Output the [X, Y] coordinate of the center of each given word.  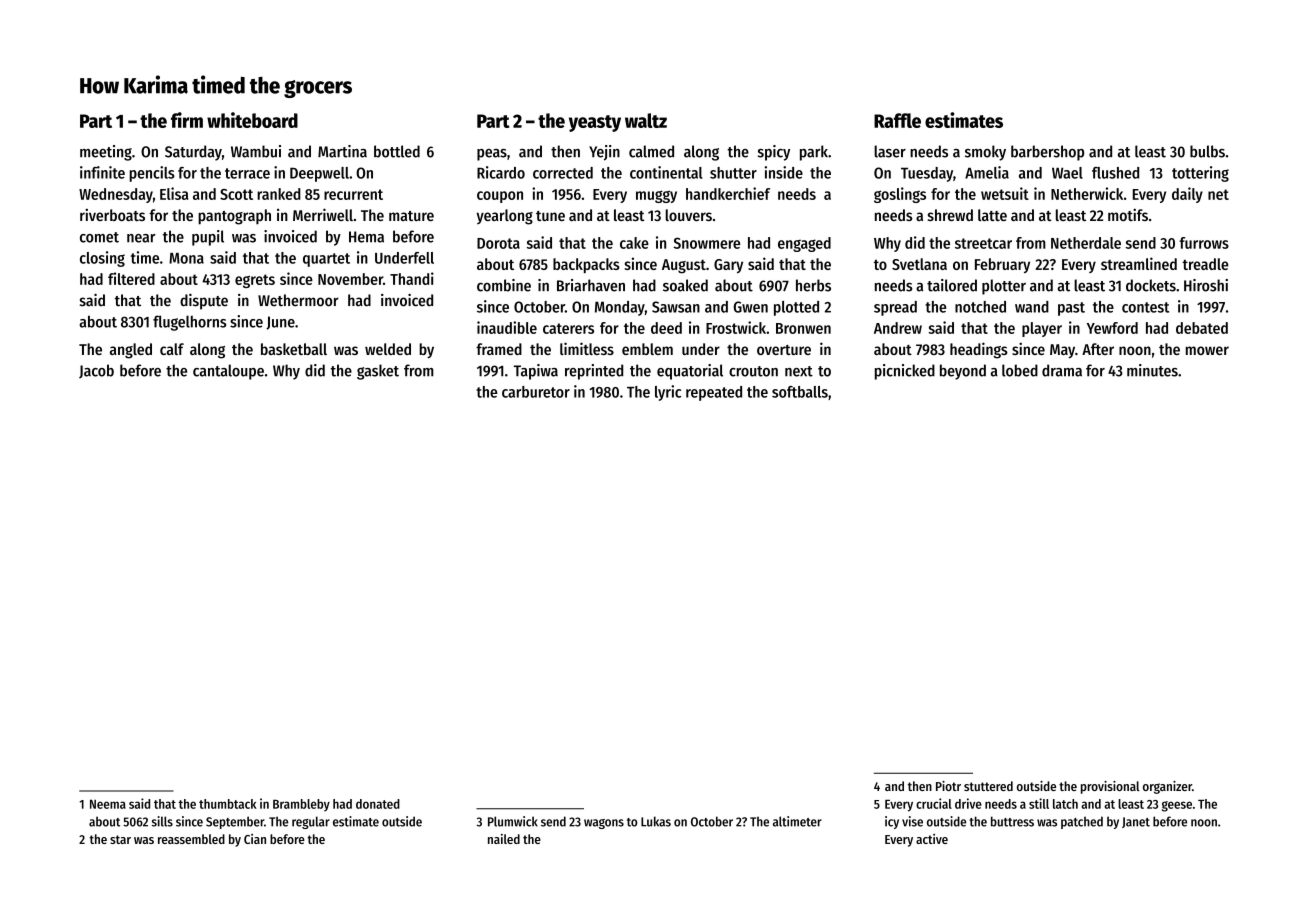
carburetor [536, 392]
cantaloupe [228, 372]
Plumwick [513, 821]
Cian [255, 839]
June [280, 323]
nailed [504, 839]
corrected [563, 173]
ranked [279, 194]
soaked [685, 285]
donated [378, 804]
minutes [1152, 370]
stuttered [988, 786]
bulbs [1207, 151]
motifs [1128, 214]
